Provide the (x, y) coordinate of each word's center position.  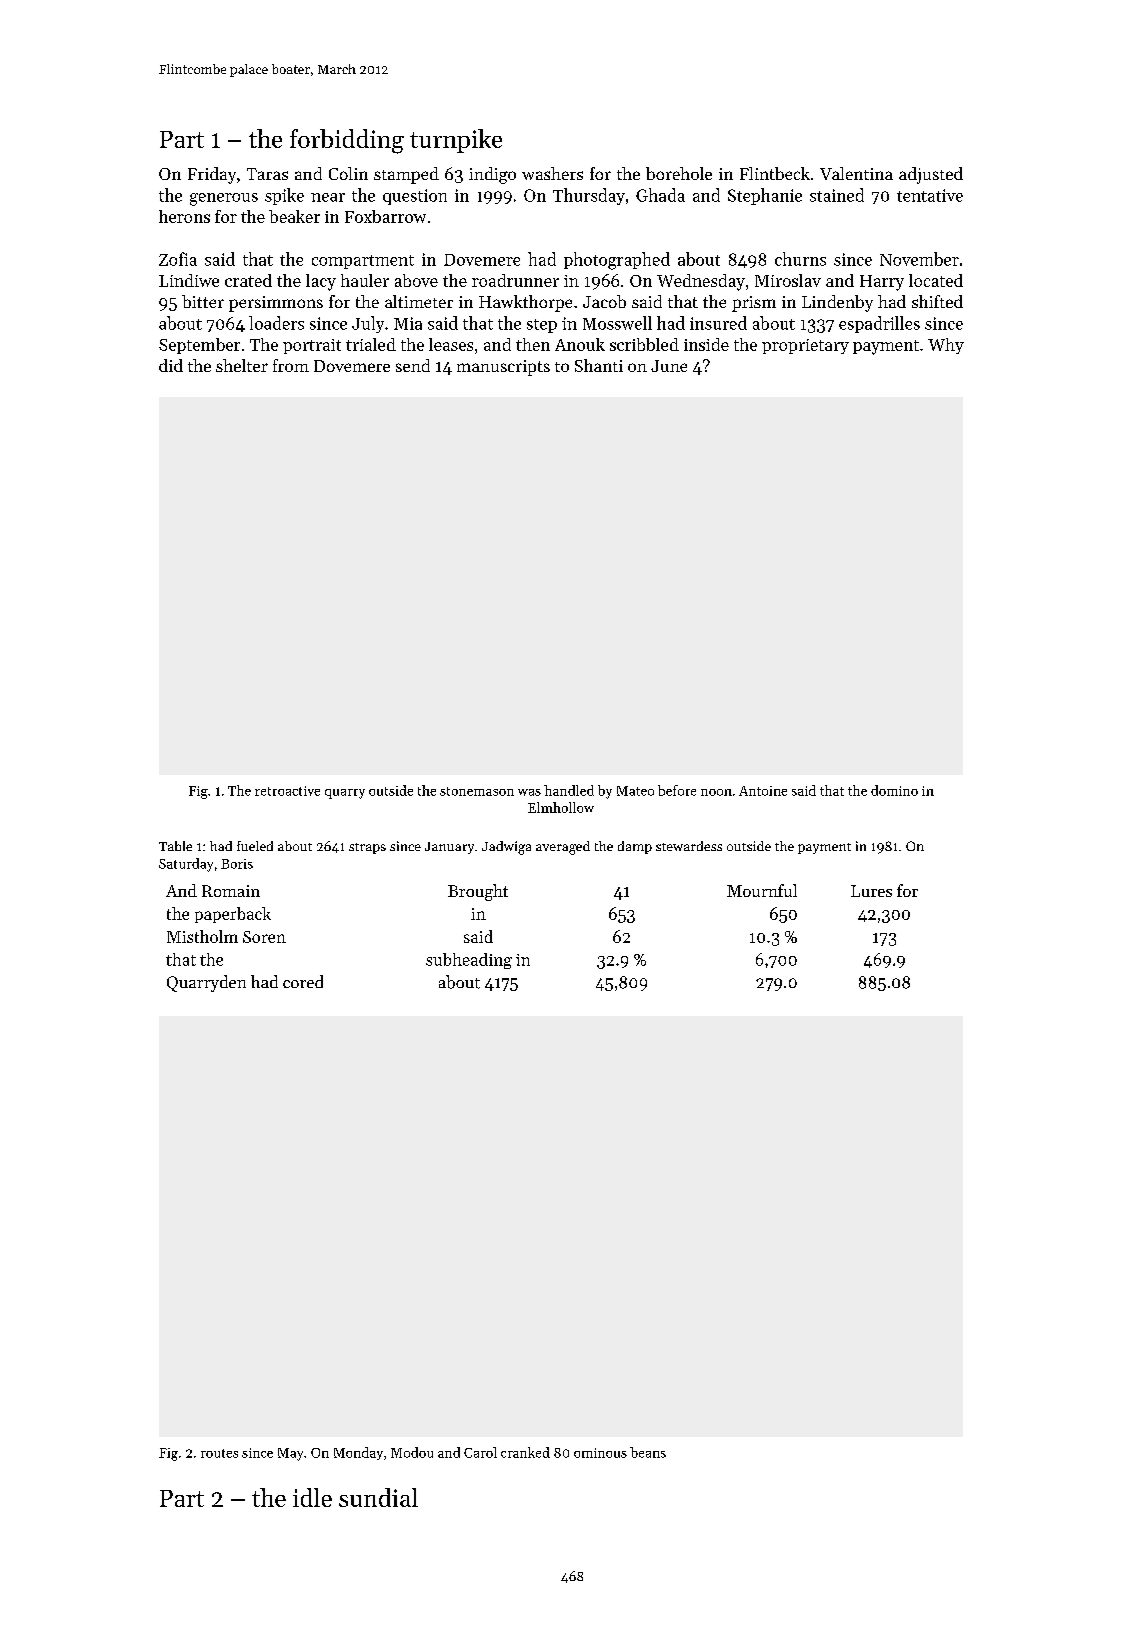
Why (946, 346)
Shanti (599, 365)
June (669, 366)
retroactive (287, 791)
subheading (469, 961)
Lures (871, 891)
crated (248, 280)
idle (312, 1497)
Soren (264, 937)
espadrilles (879, 324)
